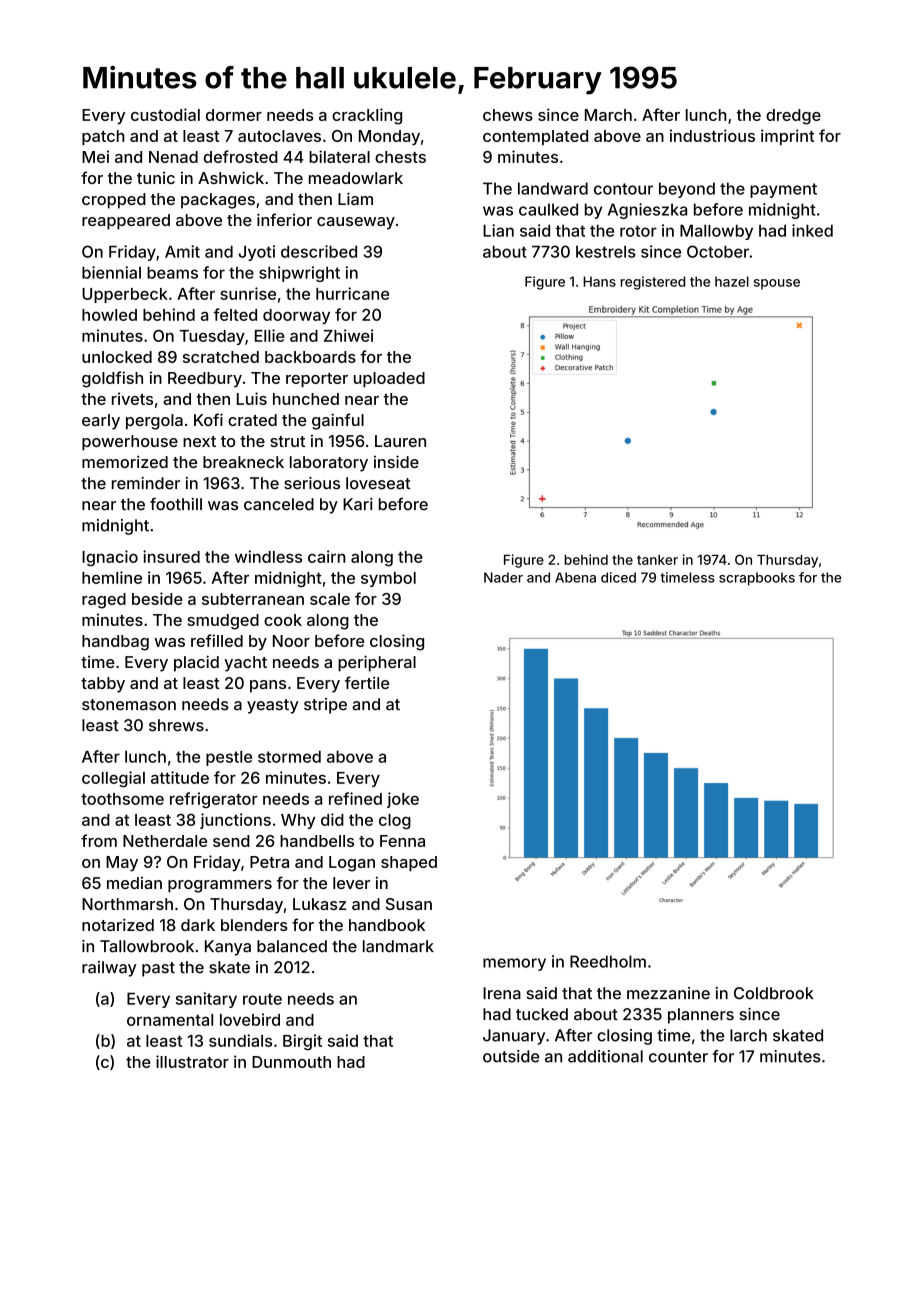 The width and height of the screenshot is (924, 1308). What do you see at coordinates (498, 230) in the screenshot?
I see `Lian` at bounding box center [498, 230].
